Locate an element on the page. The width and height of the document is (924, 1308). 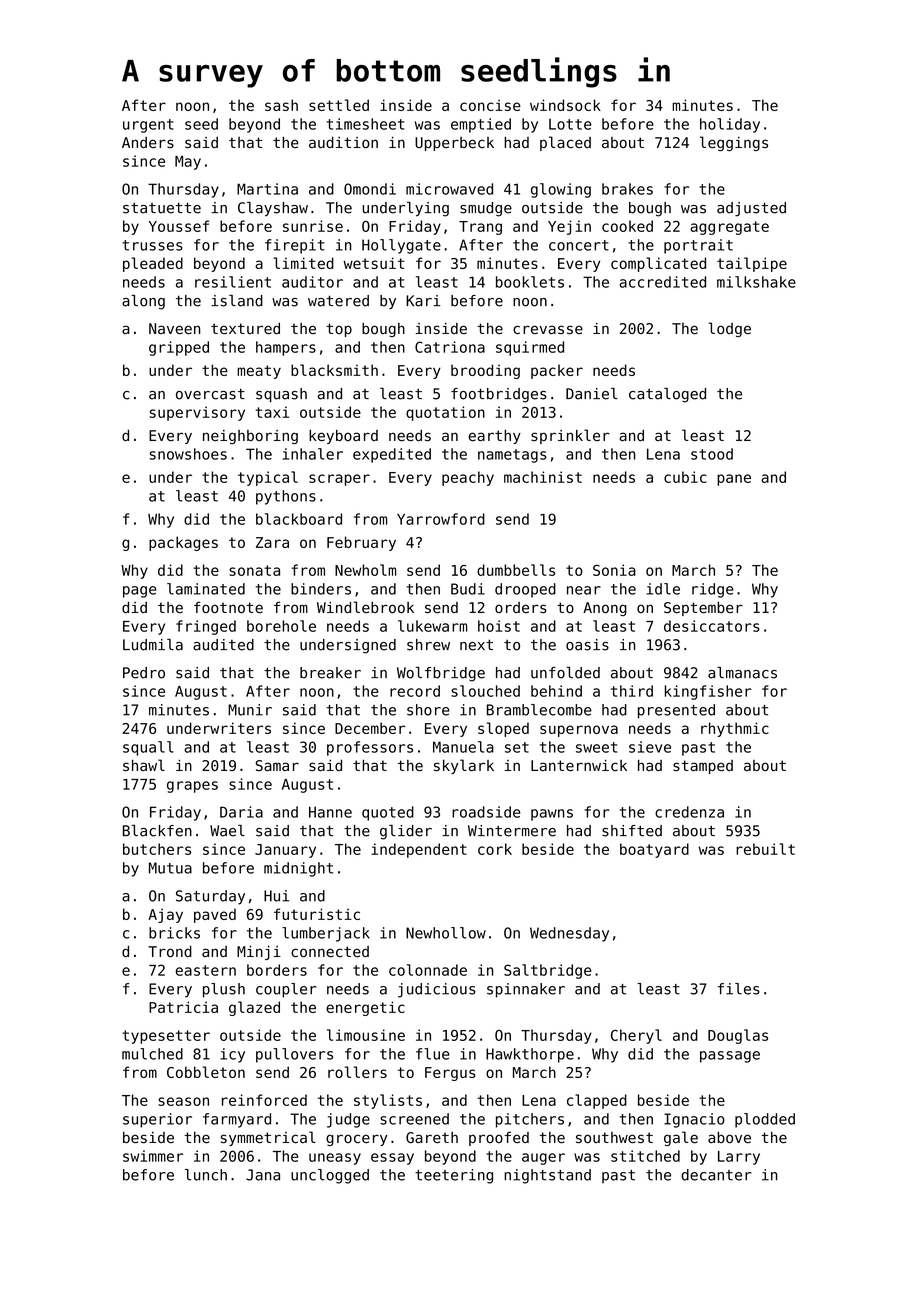
pane is located at coordinates (734, 480).
